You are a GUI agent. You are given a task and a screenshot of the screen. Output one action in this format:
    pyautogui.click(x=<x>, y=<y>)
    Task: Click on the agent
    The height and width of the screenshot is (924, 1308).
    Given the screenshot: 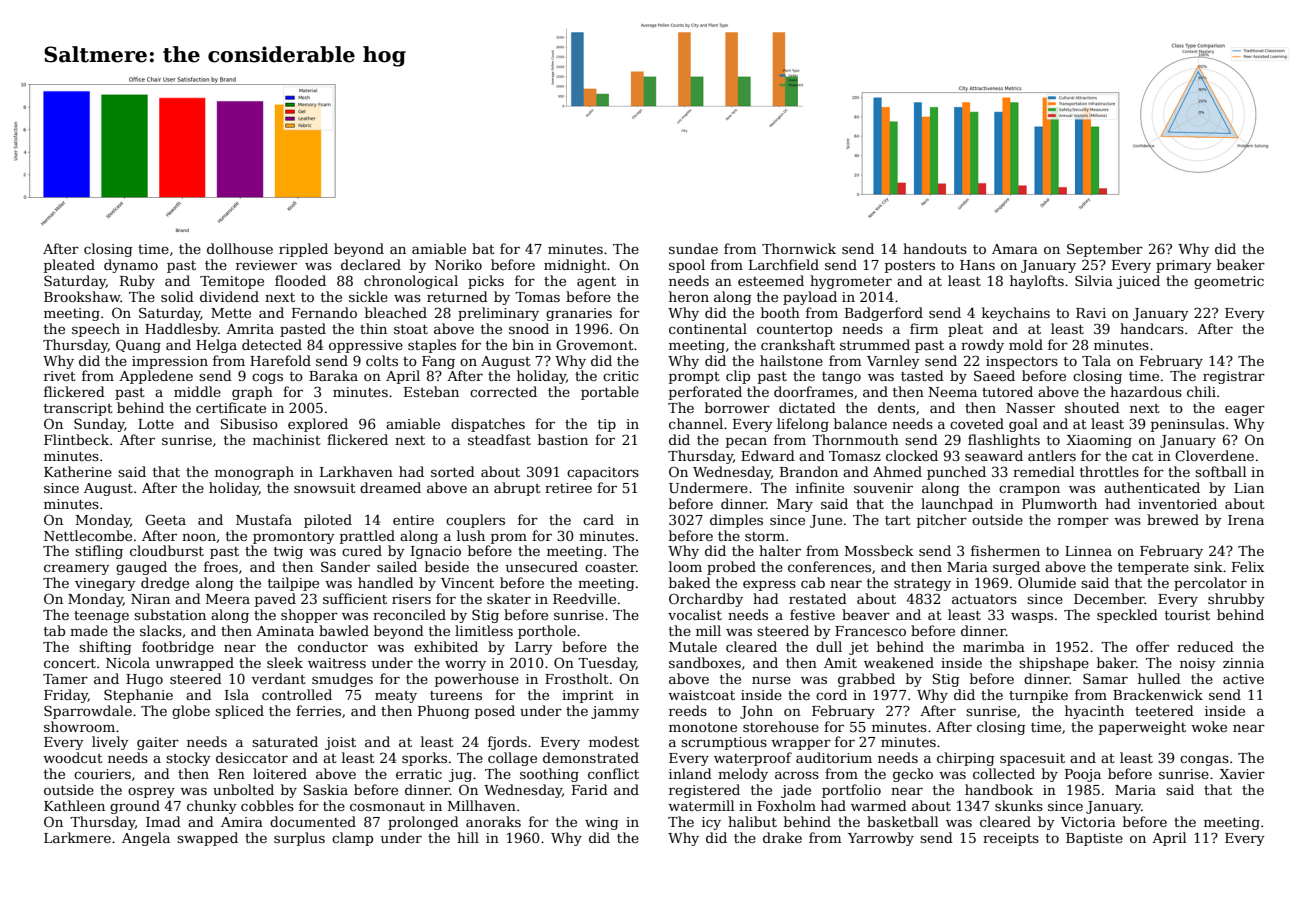 What is the action you would take?
    pyautogui.click(x=596, y=283)
